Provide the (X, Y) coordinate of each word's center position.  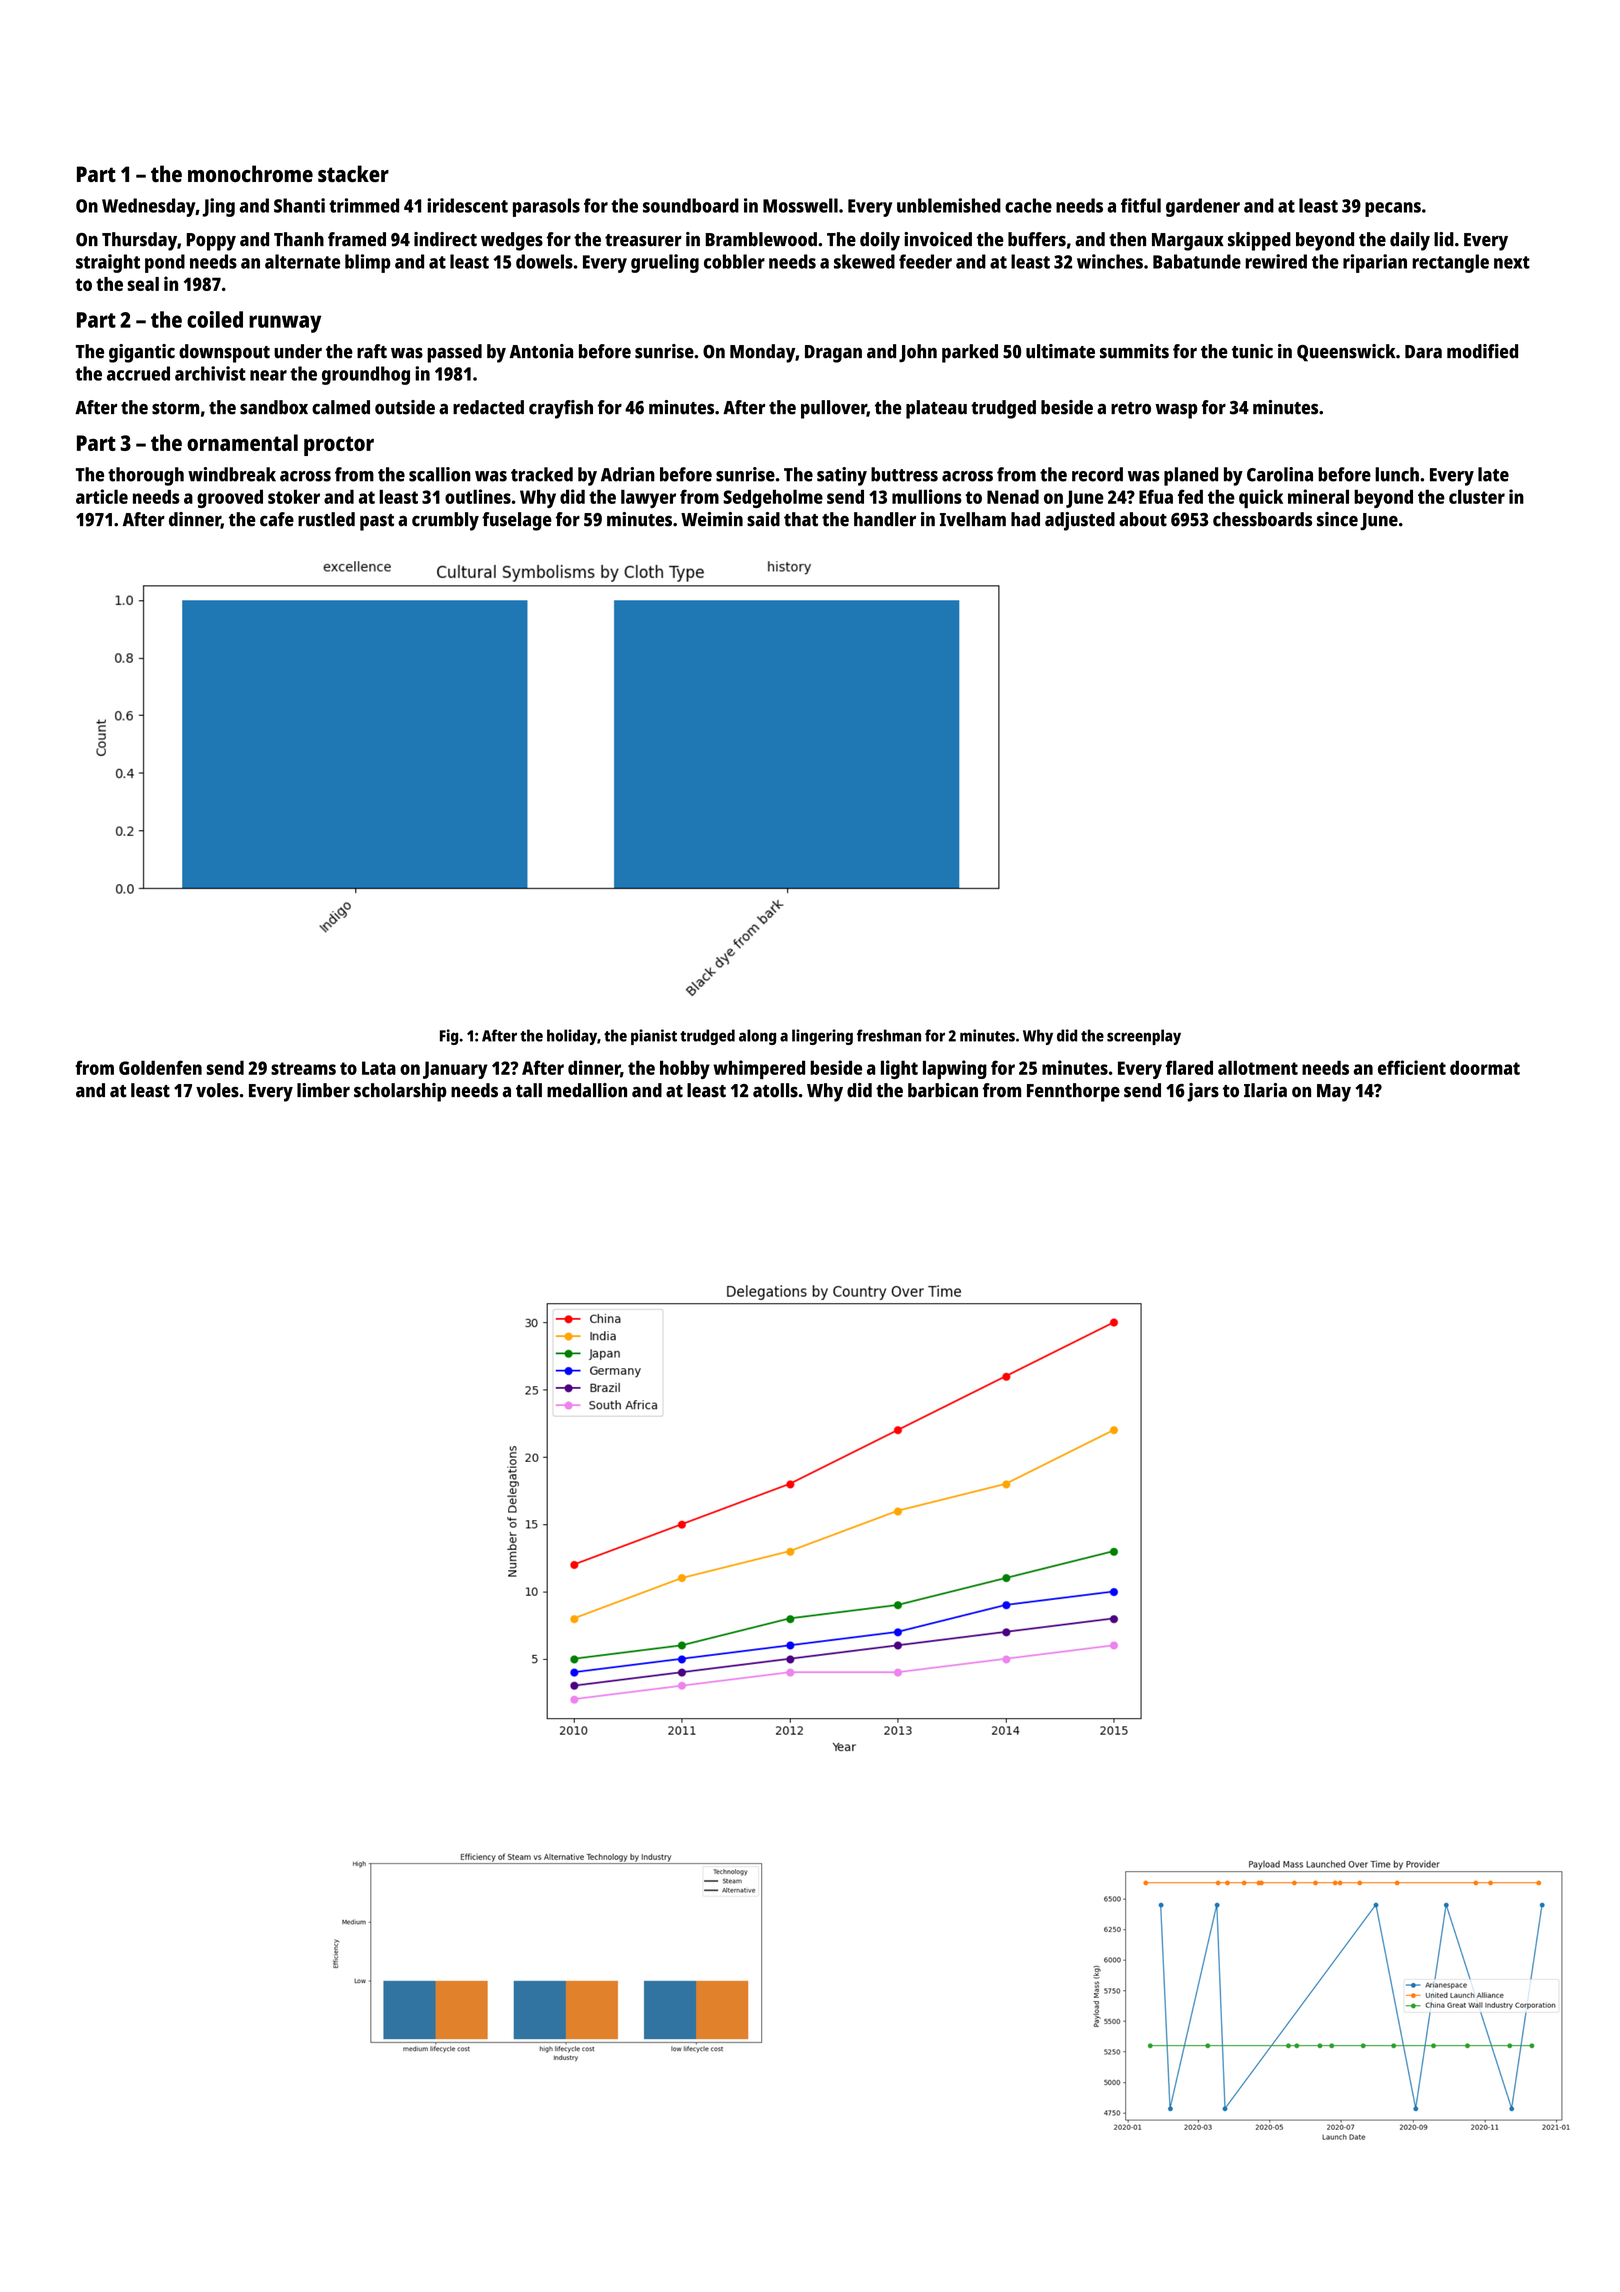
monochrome (250, 173)
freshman (889, 1035)
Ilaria (1265, 1090)
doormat (1485, 1067)
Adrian (628, 474)
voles (217, 1090)
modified (1482, 351)
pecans (1393, 209)
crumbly (445, 521)
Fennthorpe (1073, 1092)
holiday (572, 1037)
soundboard (691, 205)
